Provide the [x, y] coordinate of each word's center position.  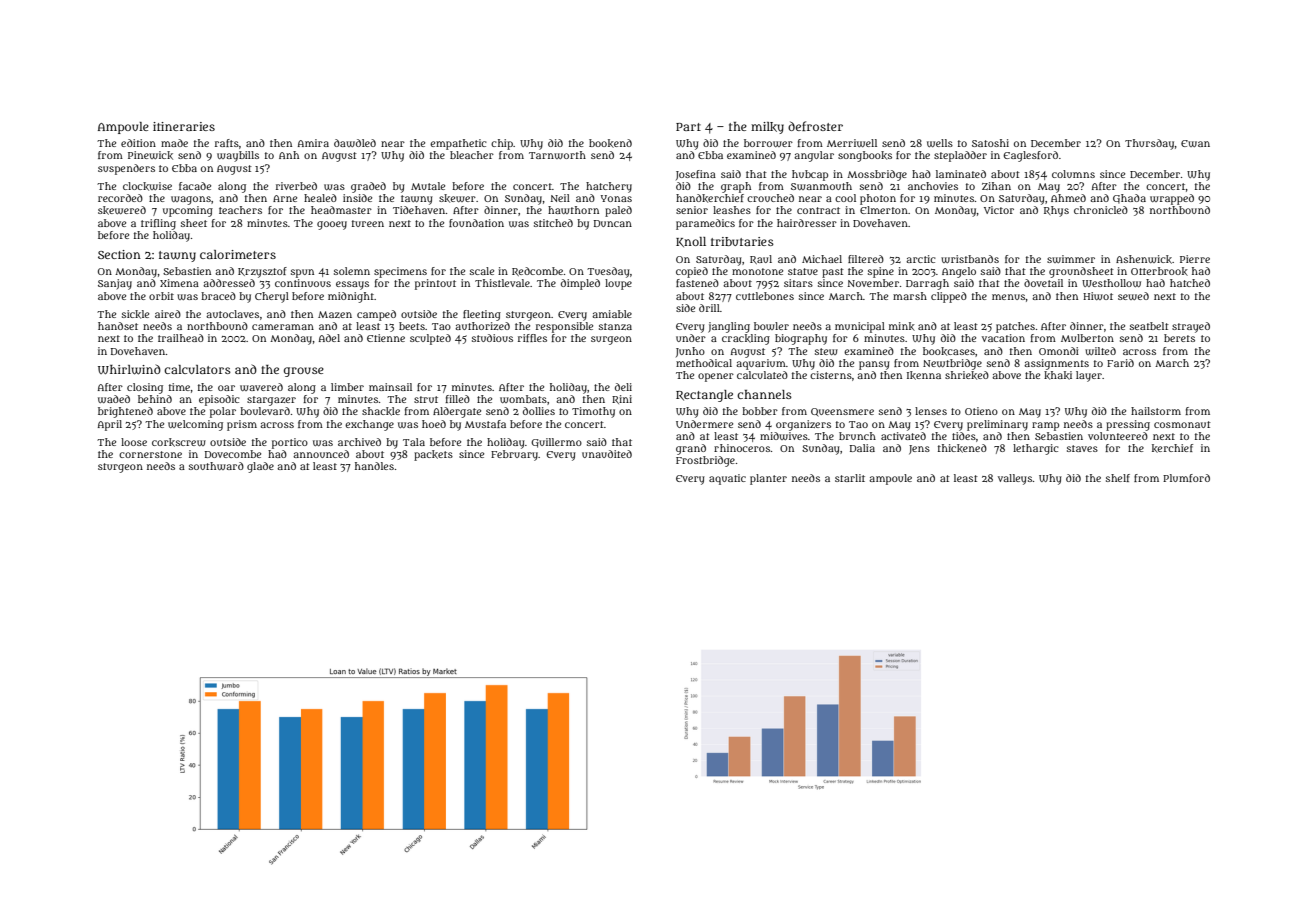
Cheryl [272, 297]
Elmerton [884, 210]
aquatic [727, 479]
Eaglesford [1030, 156]
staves [1082, 448]
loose [134, 442]
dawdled [355, 143]
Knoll [691, 242]
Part [688, 127]
